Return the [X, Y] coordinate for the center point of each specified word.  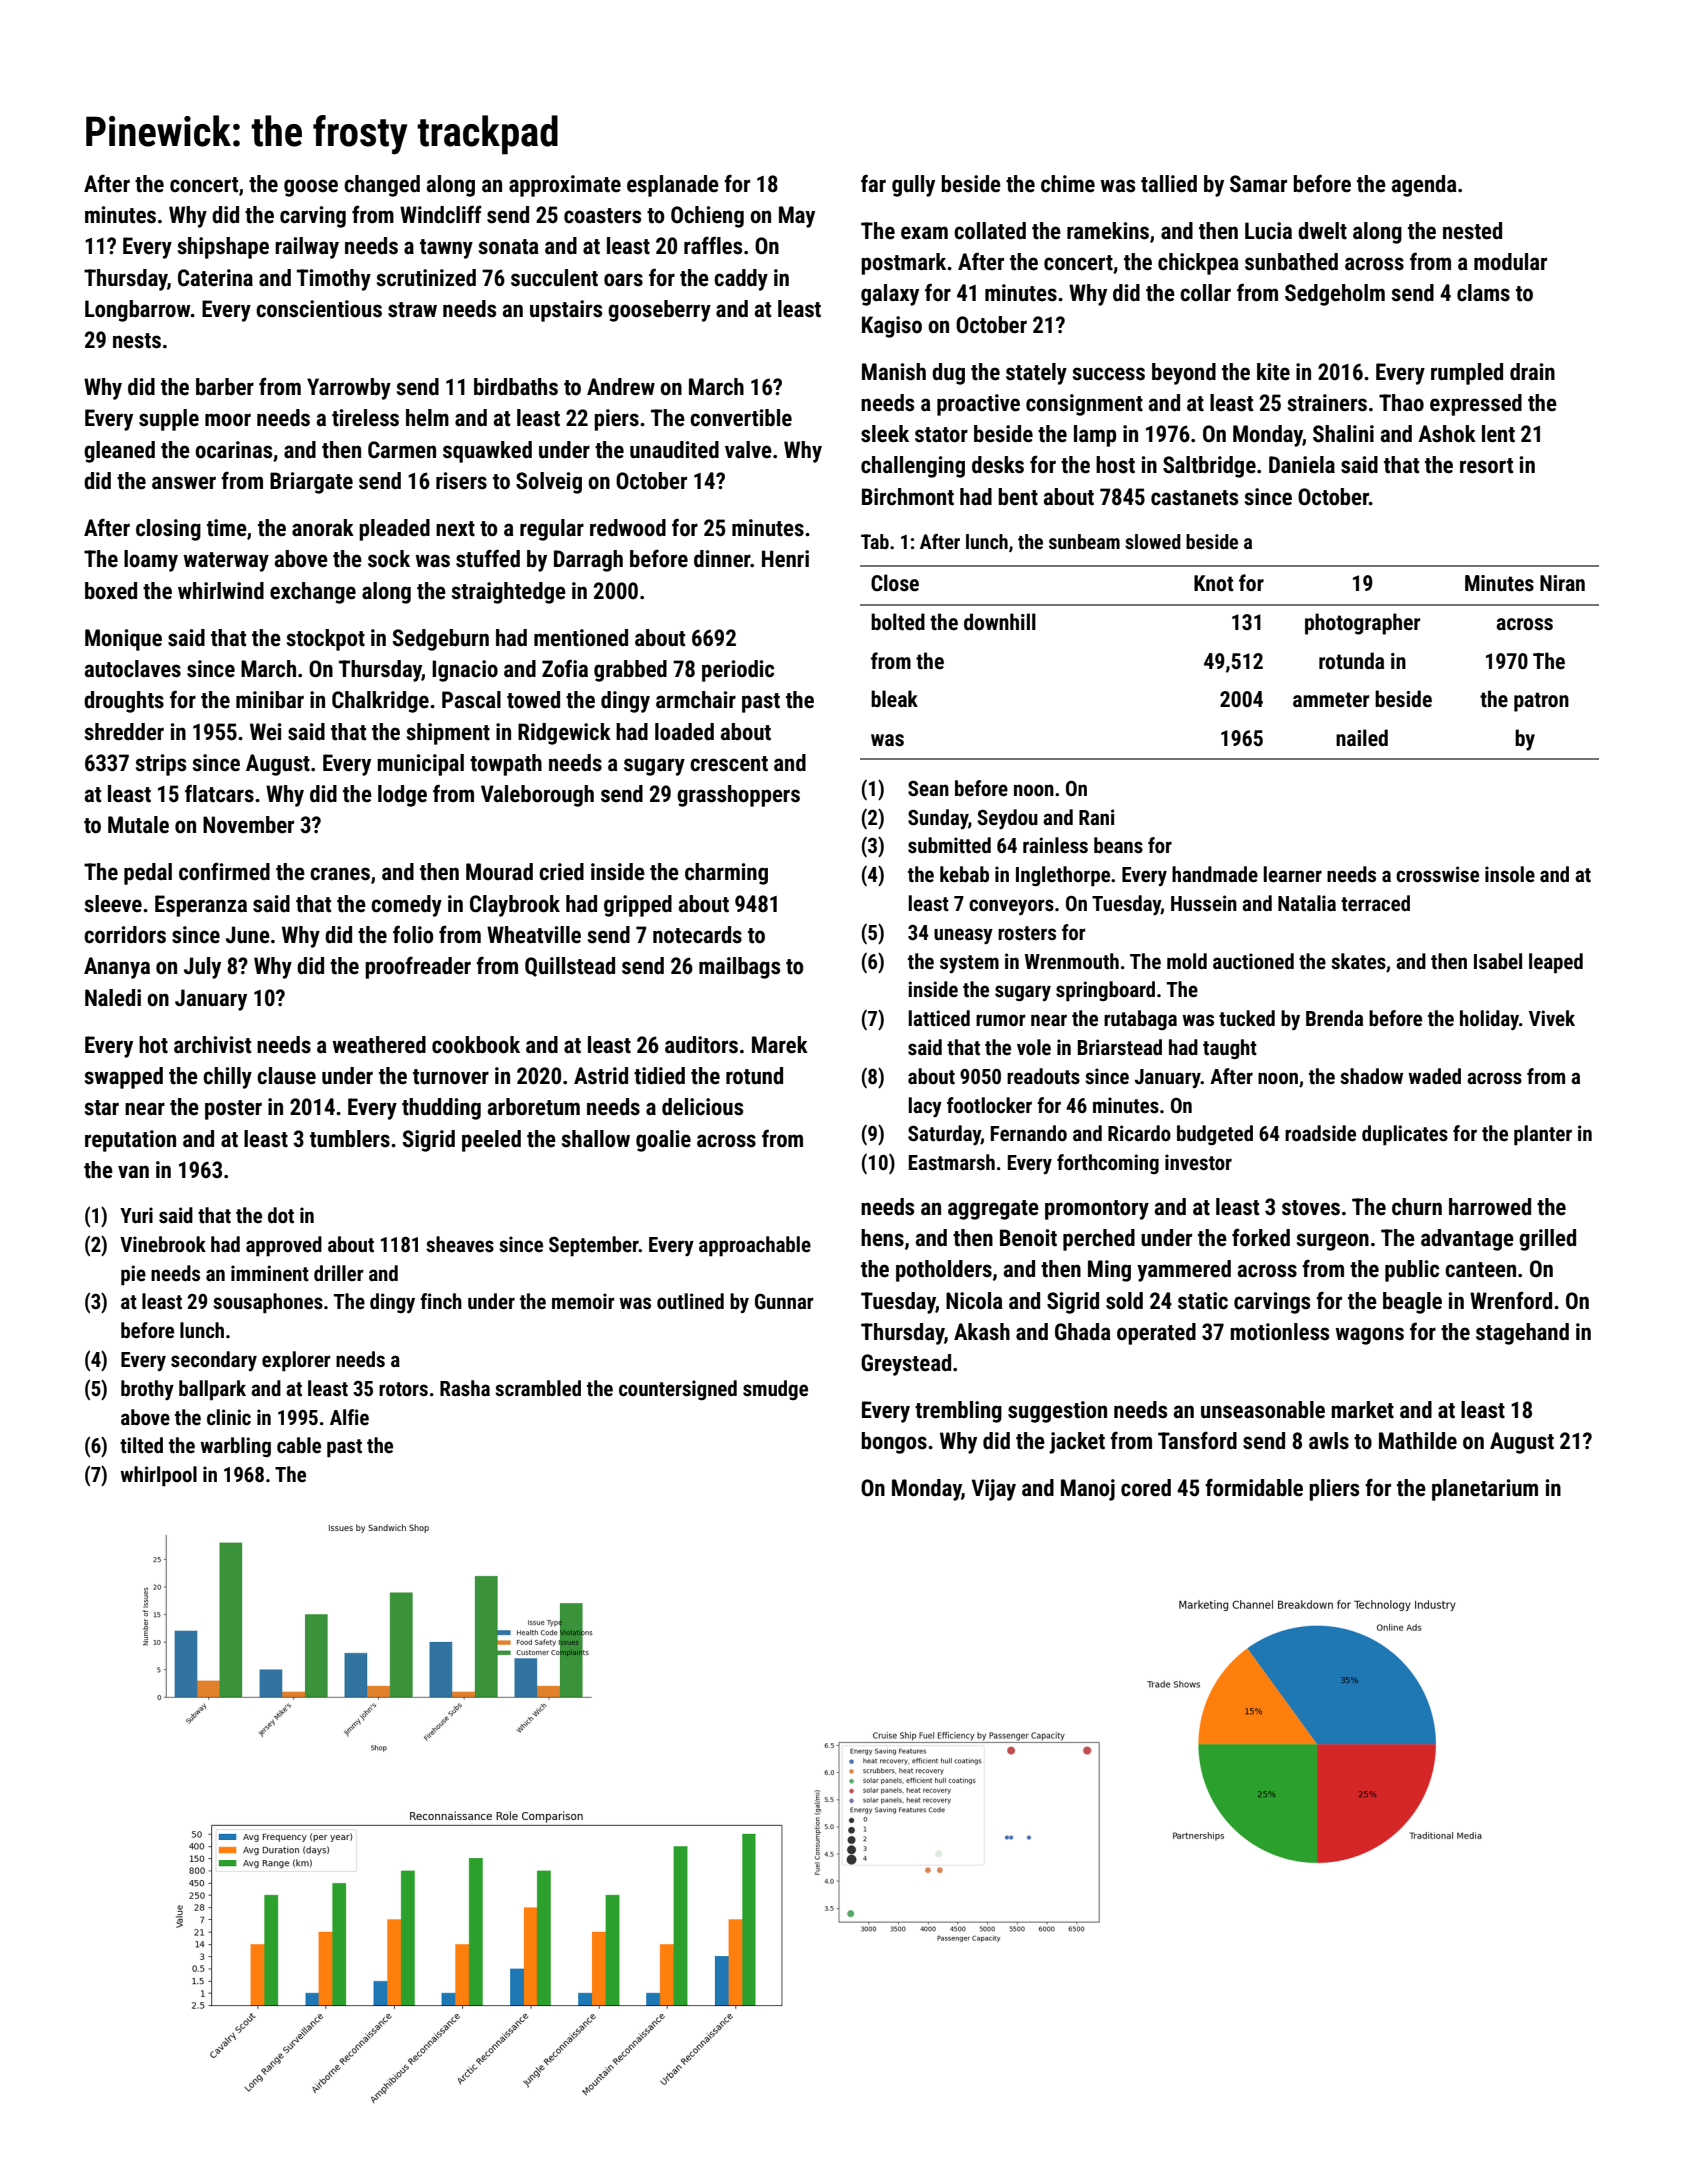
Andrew [621, 387]
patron [1541, 702]
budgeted [1215, 1135]
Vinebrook [163, 1244]
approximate [565, 186]
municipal [420, 765]
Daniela [1302, 465]
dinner [722, 559]
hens [882, 1238]
